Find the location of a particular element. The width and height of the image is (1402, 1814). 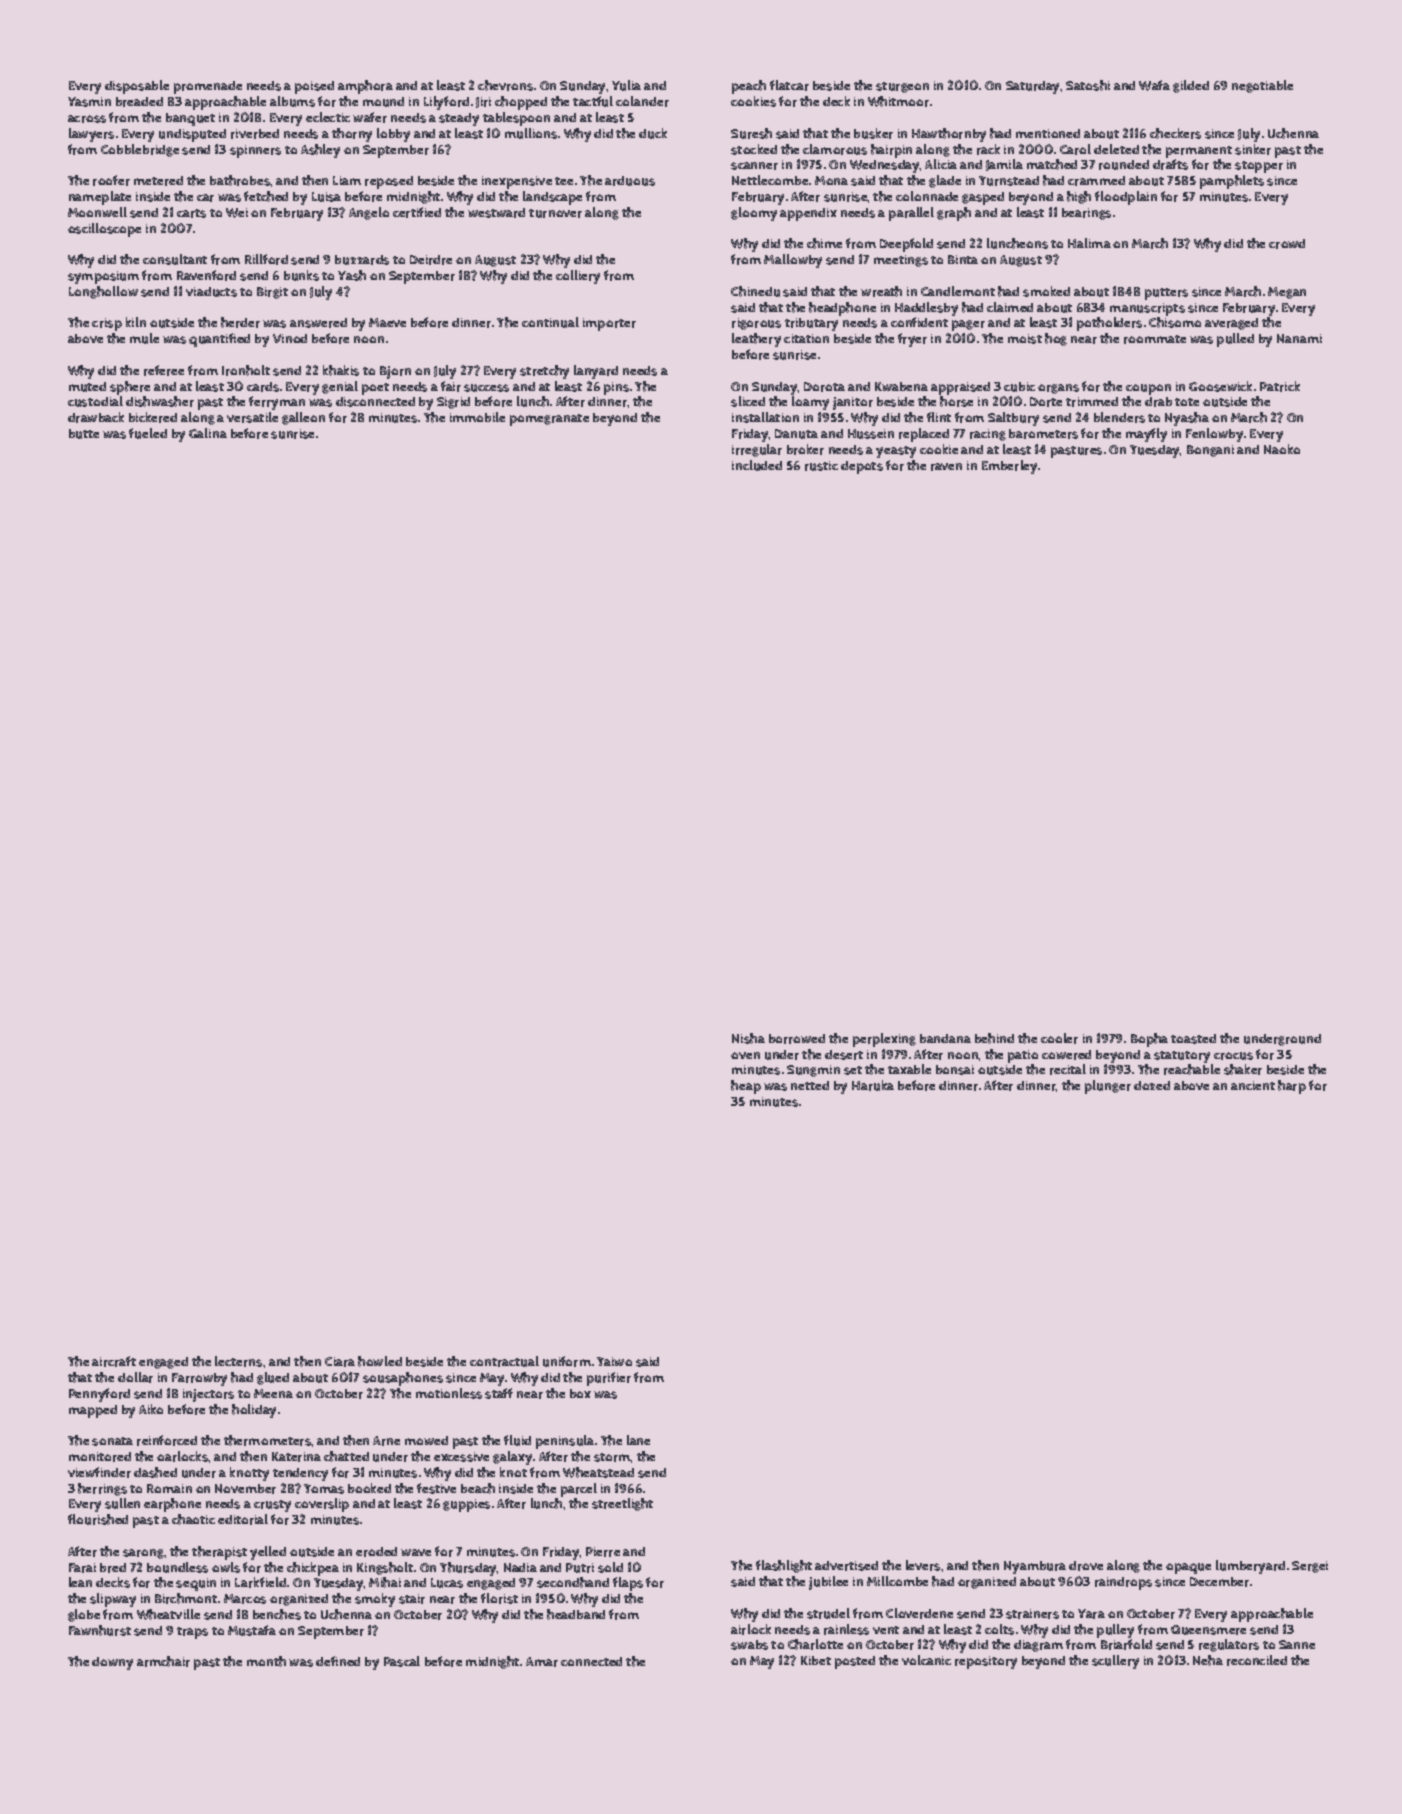

Kwabena is located at coordinates (901, 386).
